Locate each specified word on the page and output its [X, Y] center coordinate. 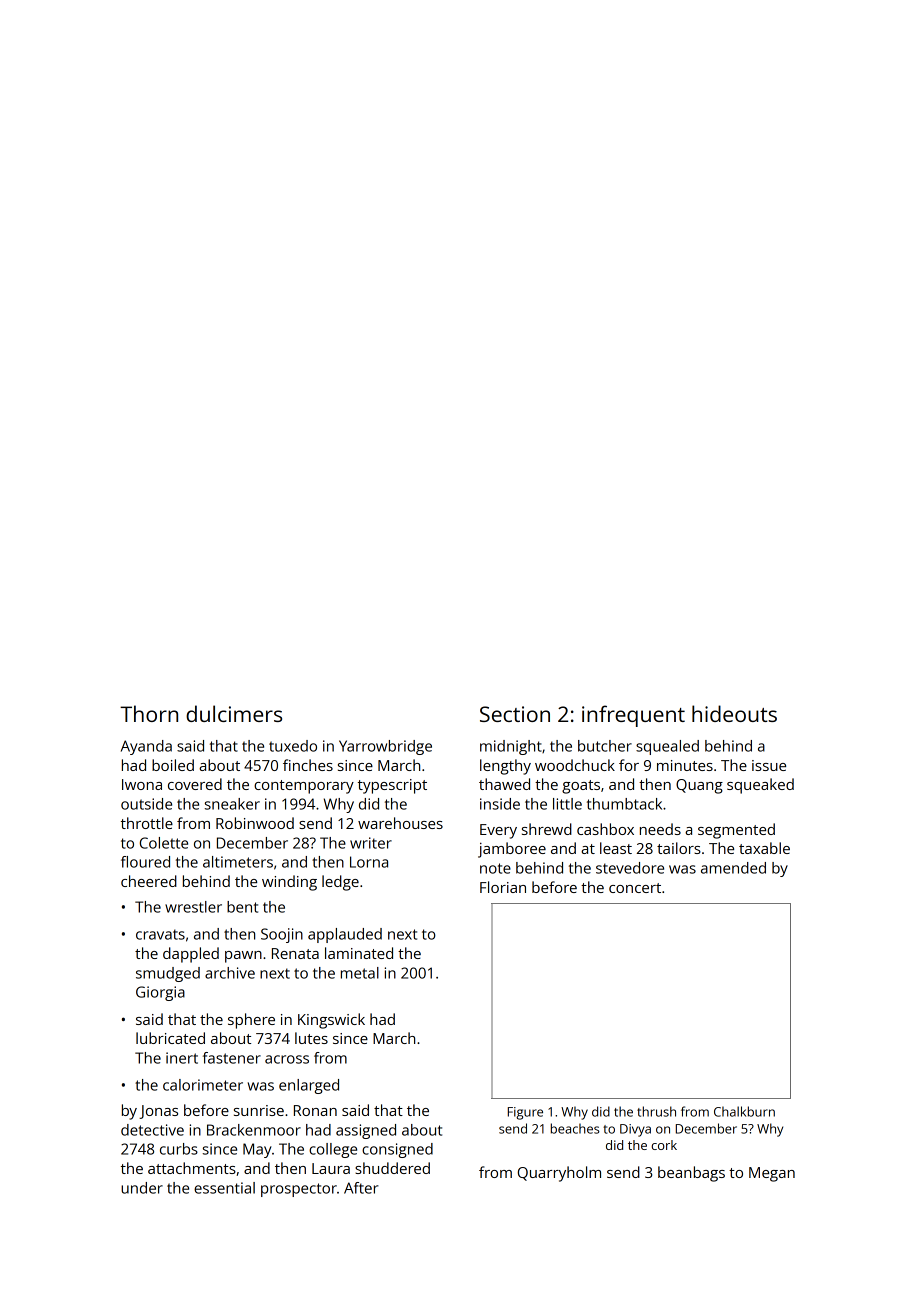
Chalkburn [744, 1111]
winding [289, 883]
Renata [295, 953]
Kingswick [331, 1021]
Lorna [369, 862]
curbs [179, 1149]
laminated [359, 953]
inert [182, 1058]
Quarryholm [559, 1174]
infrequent [633, 716]
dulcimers [234, 713]
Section [515, 714]
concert [635, 888]
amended [733, 868]
